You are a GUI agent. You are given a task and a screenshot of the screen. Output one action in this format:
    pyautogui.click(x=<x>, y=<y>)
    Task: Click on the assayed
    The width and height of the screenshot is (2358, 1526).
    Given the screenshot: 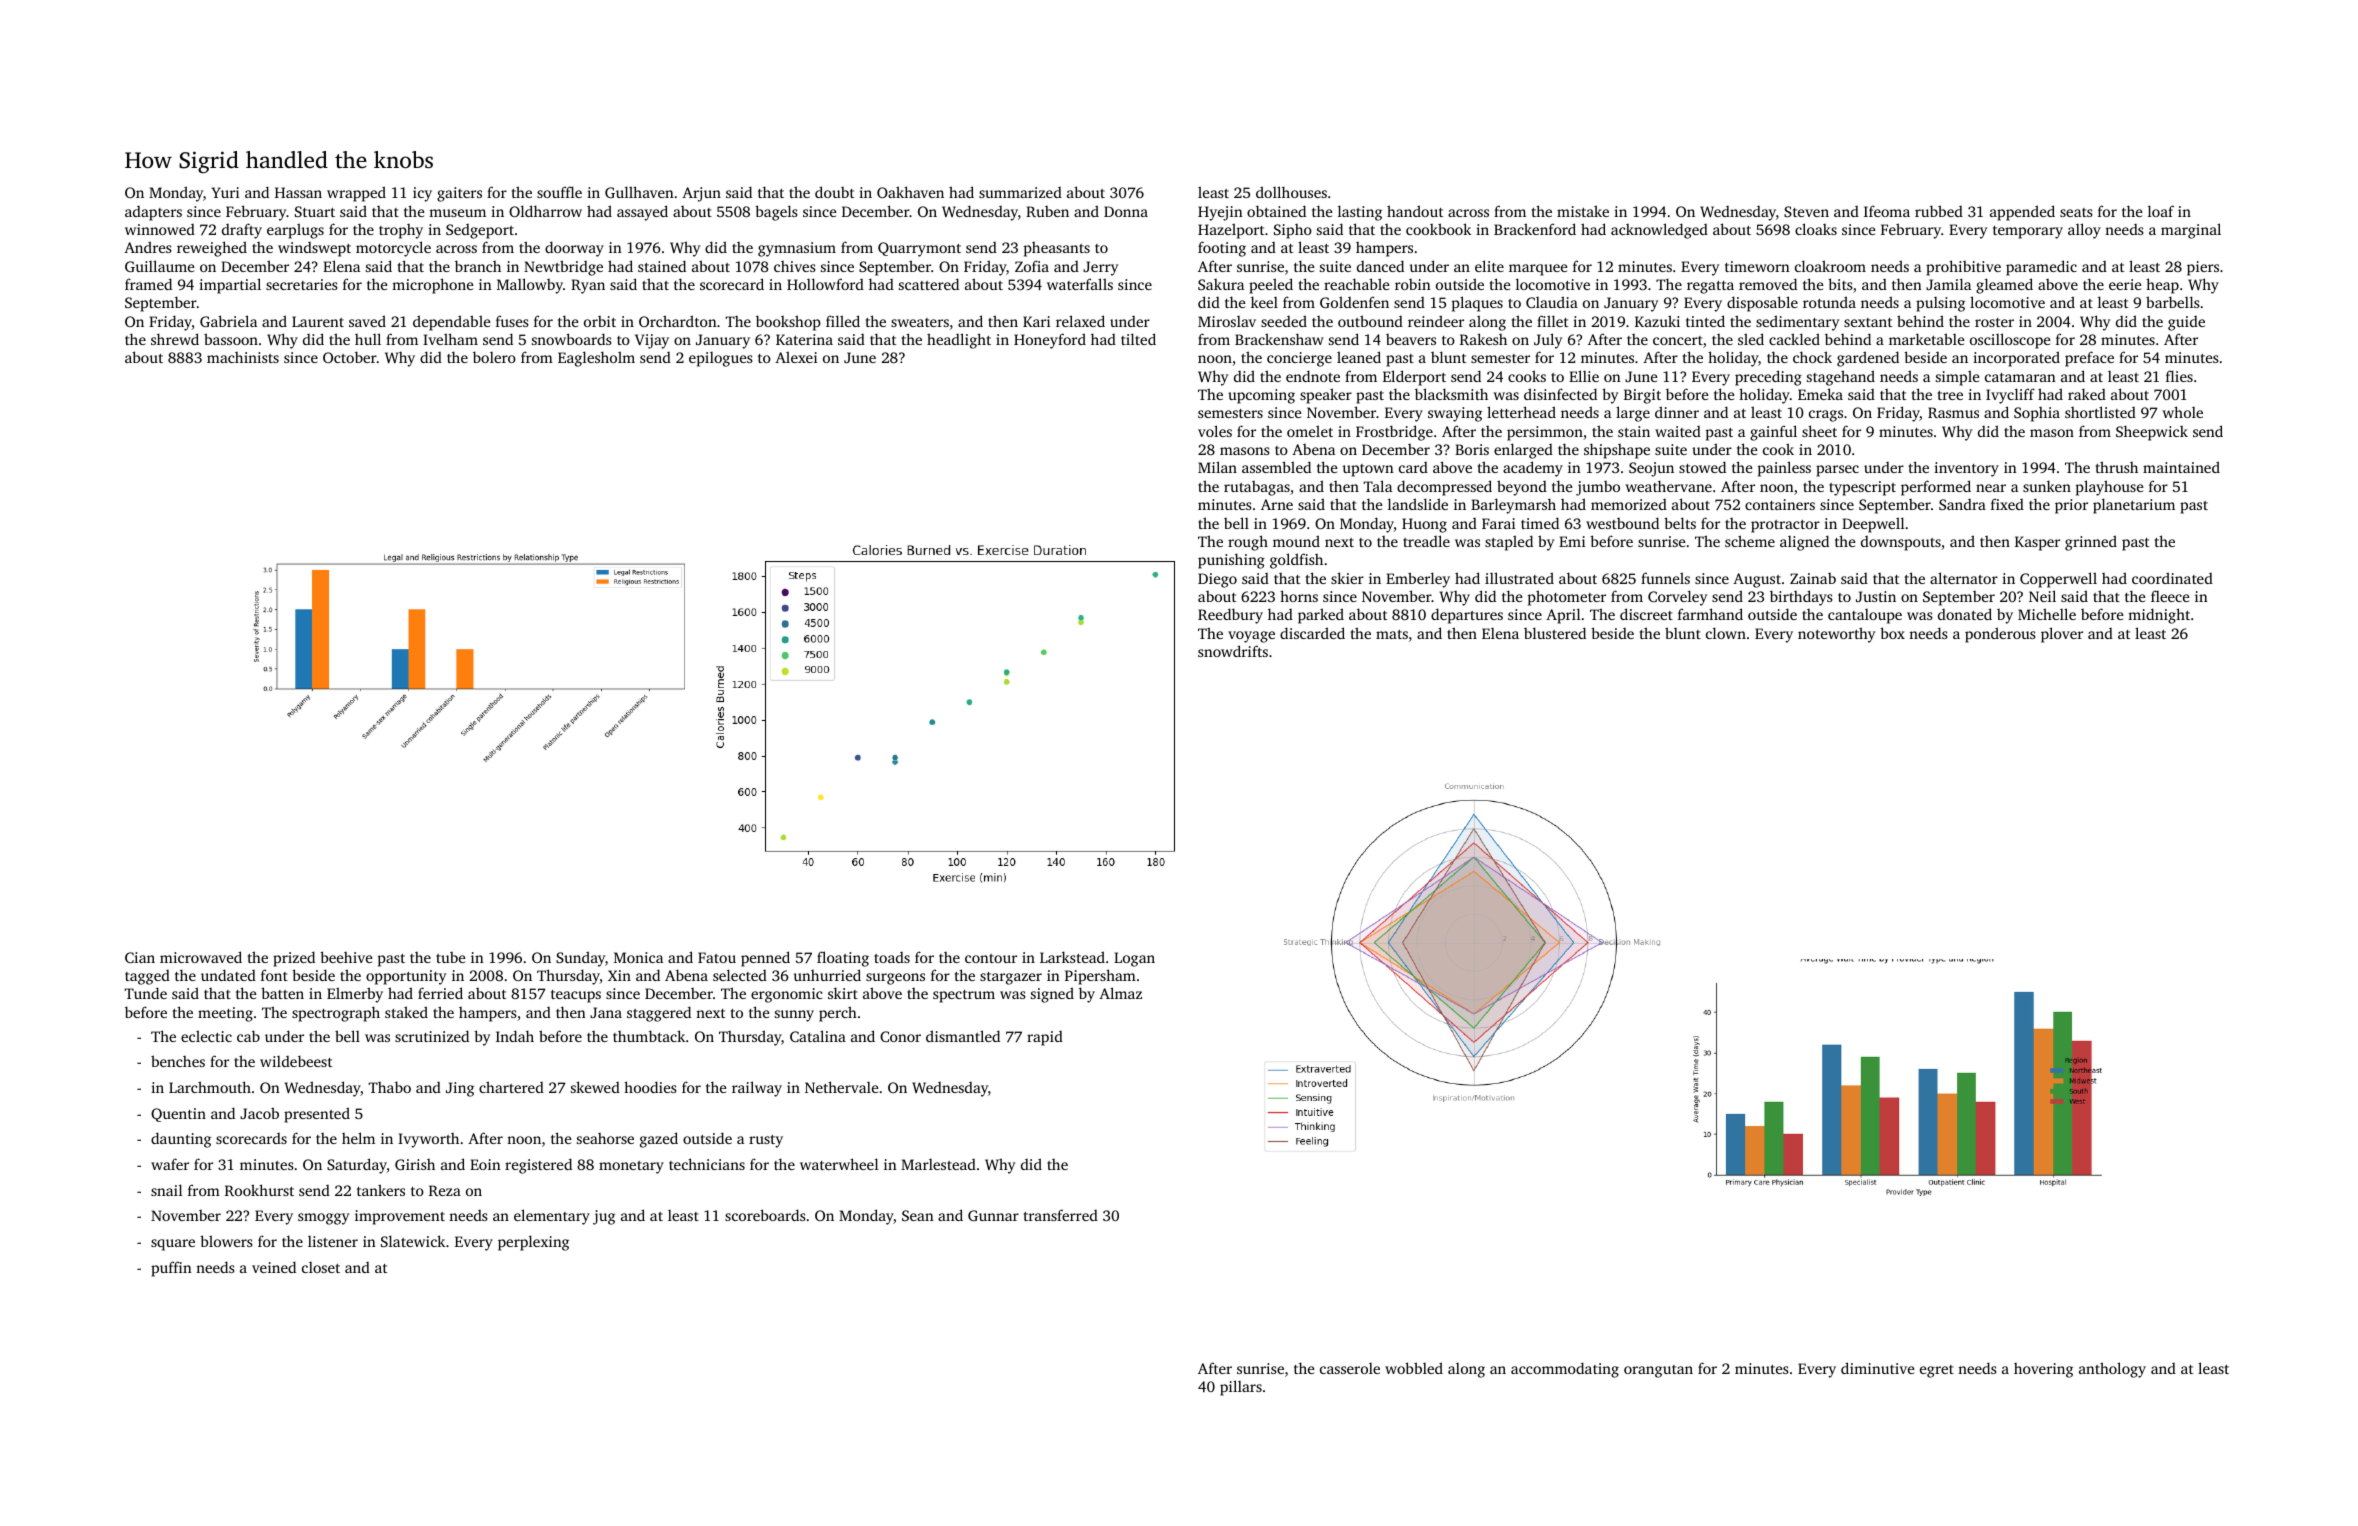 What is the action you would take?
    pyautogui.click(x=642, y=213)
